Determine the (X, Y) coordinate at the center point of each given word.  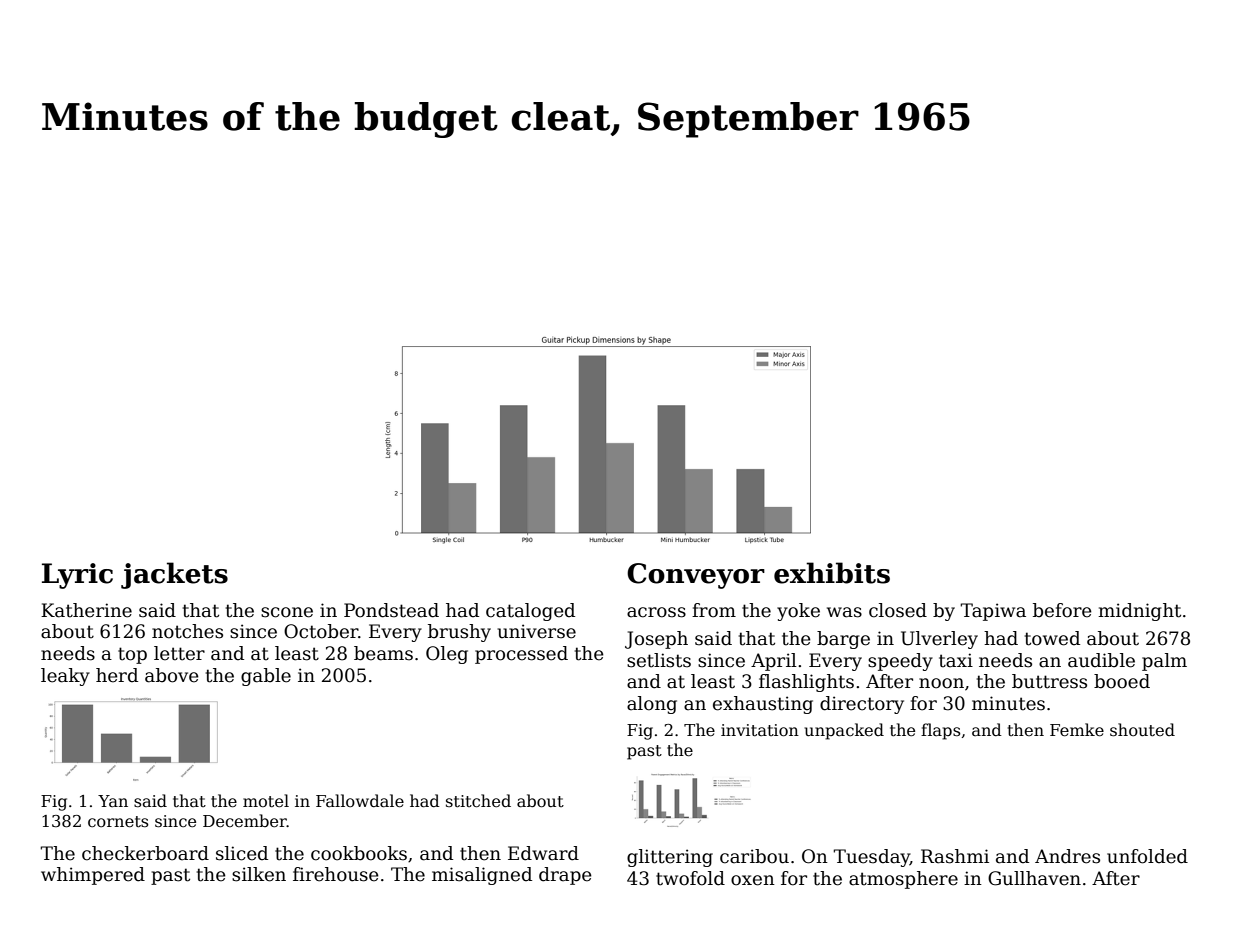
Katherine (86, 610)
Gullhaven (1034, 878)
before (1062, 610)
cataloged (530, 612)
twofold (690, 878)
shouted (1142, 730)
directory (862, 705)
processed (521, 655)
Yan (113, 801)
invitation (760, 730)
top (132, 655)
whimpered (93, 876)
